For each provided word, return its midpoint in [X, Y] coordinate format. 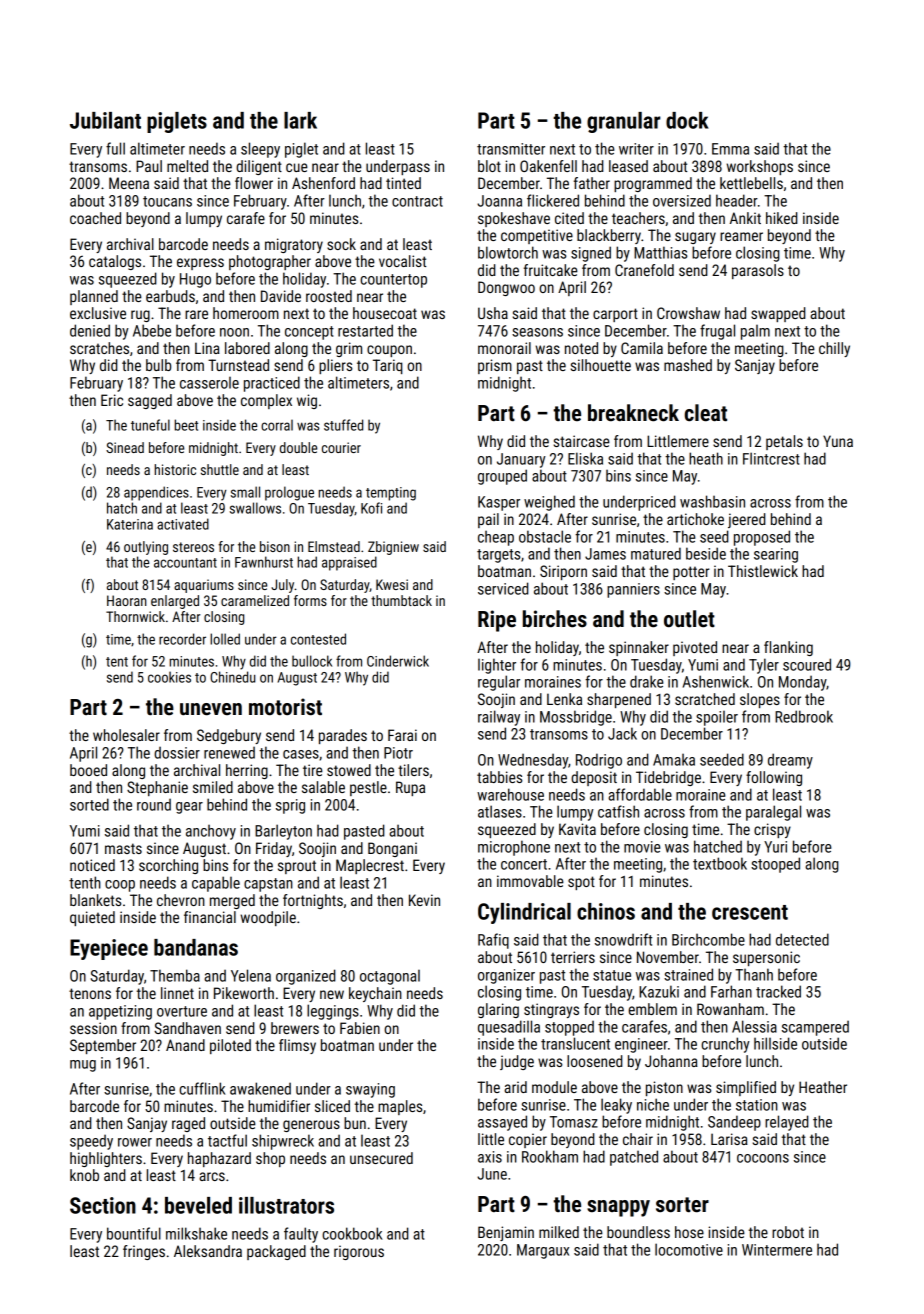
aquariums [204, 586]
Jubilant [105, 120]
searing [776, 555]
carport [615, 315]
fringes [144, 1252]
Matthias [660, 252]
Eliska [585, 458]
